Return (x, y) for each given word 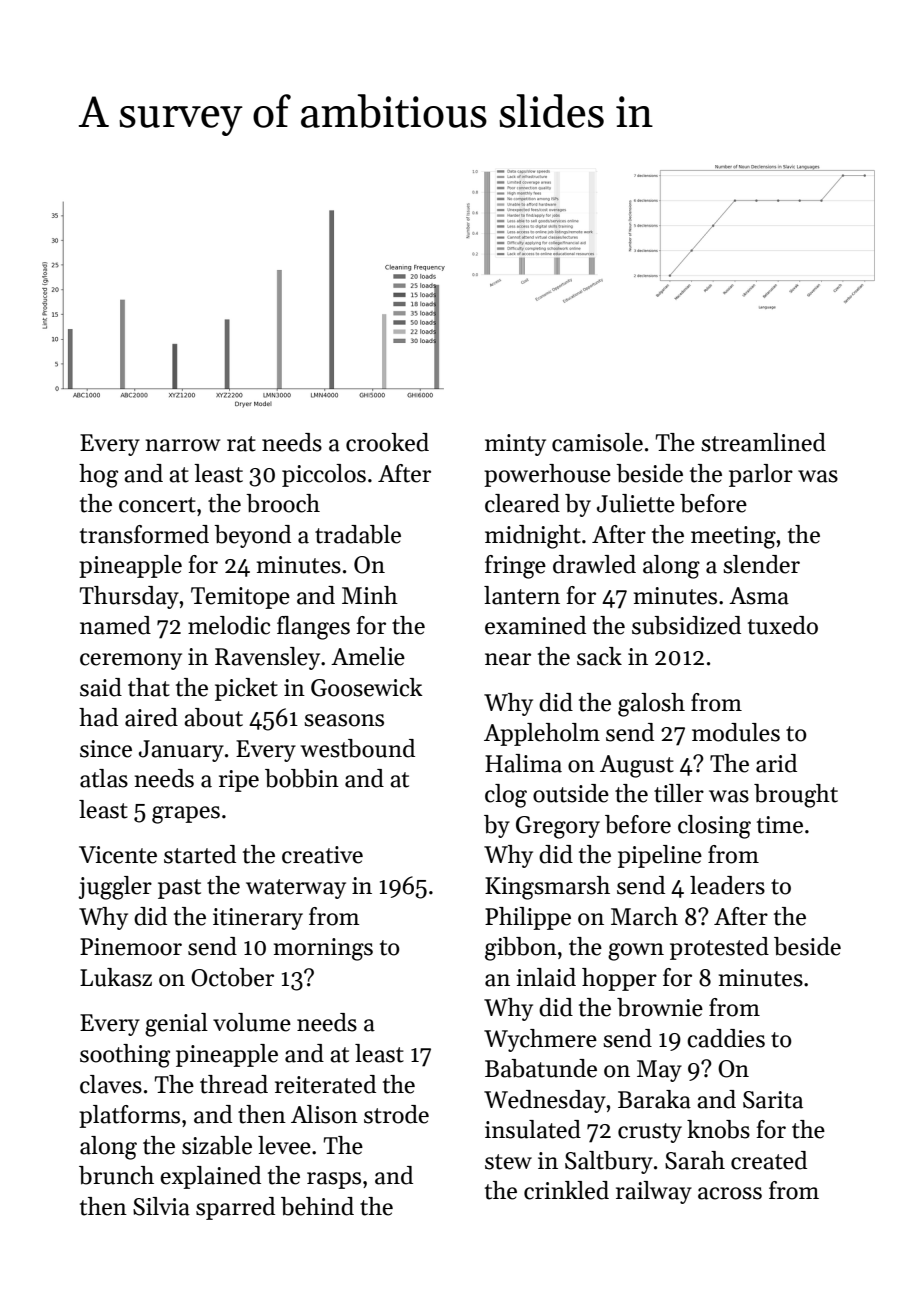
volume (252, 1022)
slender (761, 564)
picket (246, 689)
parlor (761, 475)
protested (719, 948)
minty (515, 445)
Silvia (161, 1206)
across (730, 1193)
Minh (370, 595)
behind (317, 1206)
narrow (183, 445)
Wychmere (540, 1040)
